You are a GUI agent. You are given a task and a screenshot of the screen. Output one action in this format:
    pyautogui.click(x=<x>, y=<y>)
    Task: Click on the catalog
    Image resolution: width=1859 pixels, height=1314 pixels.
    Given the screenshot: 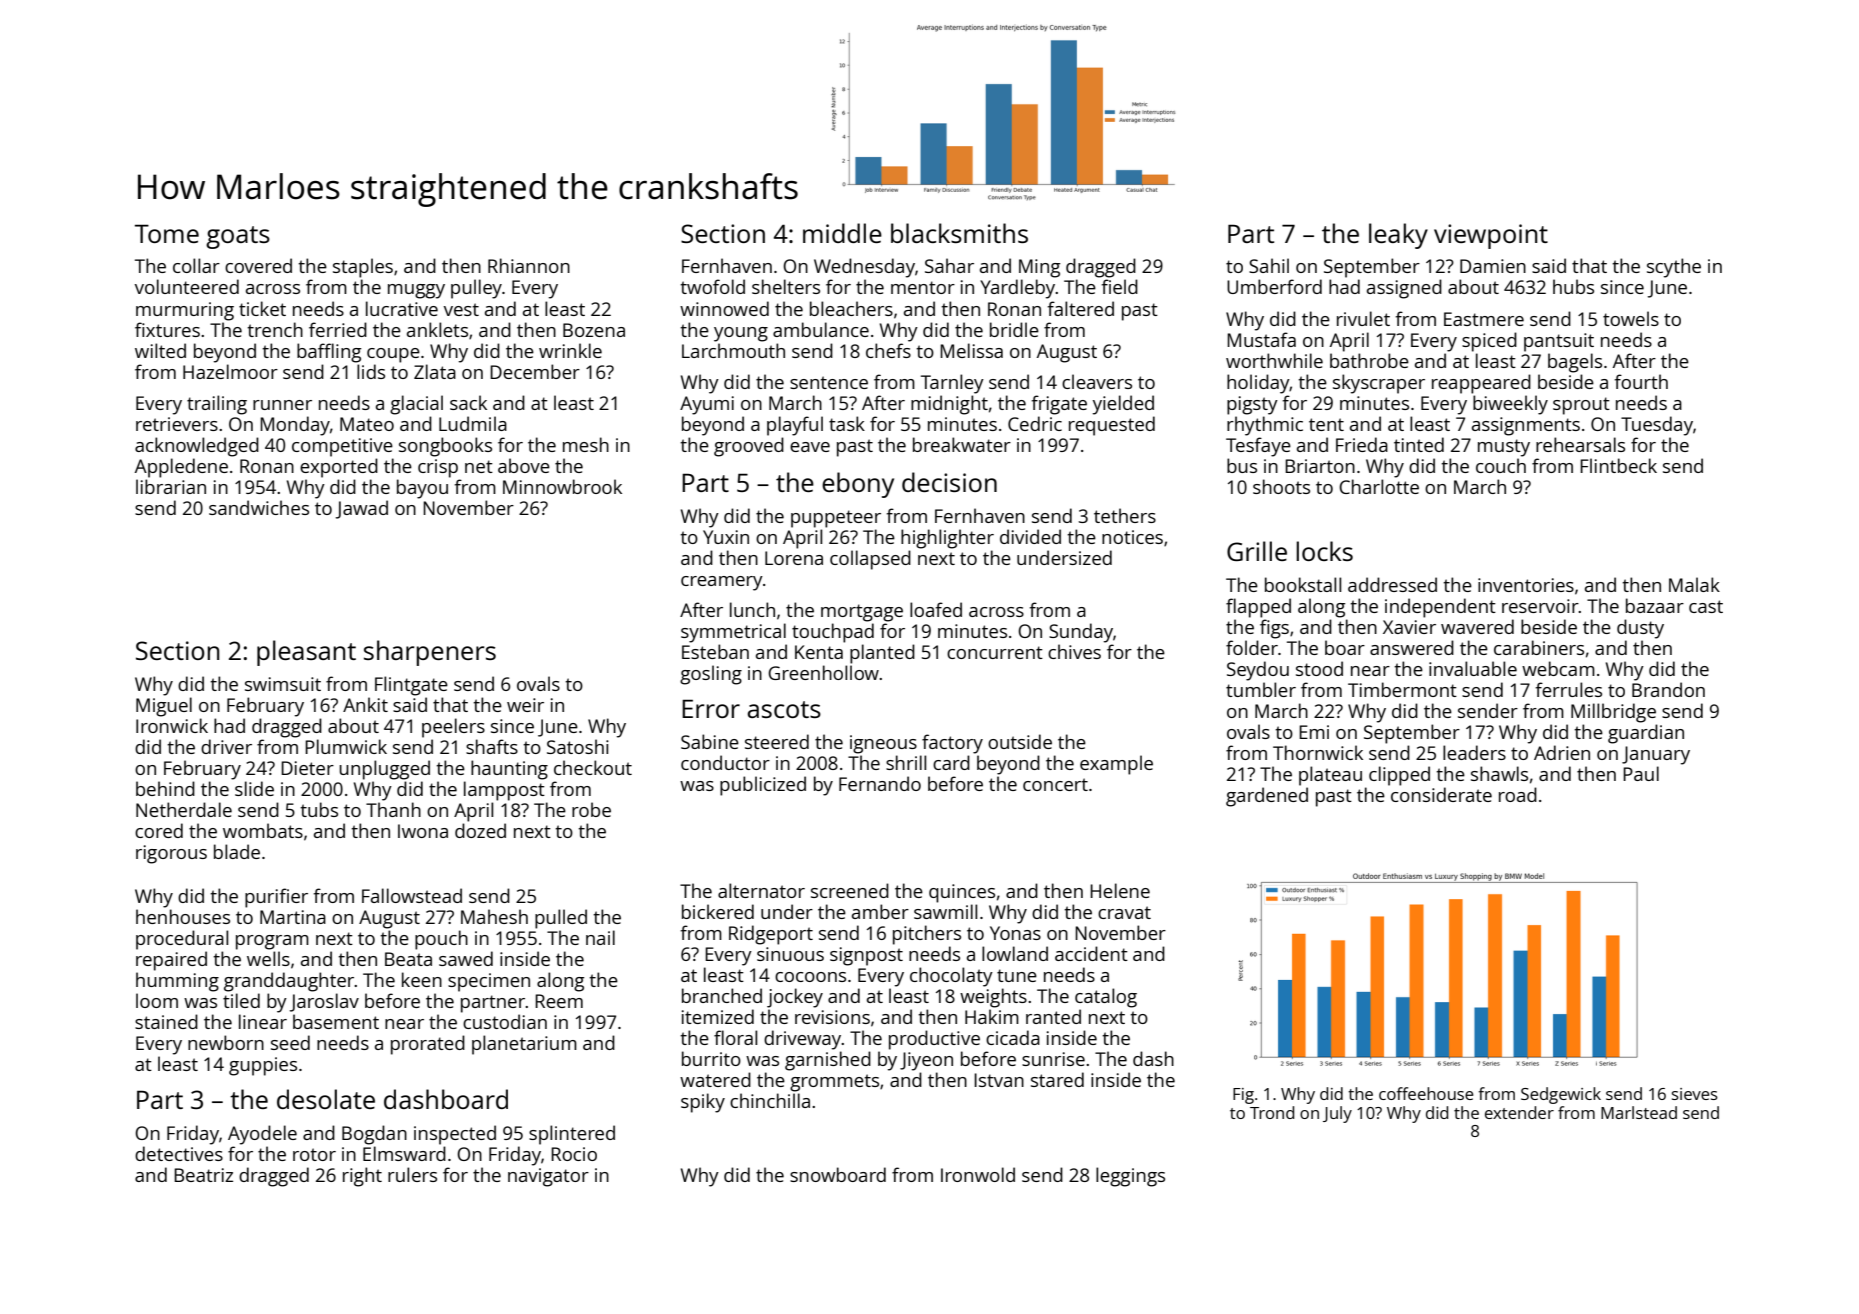 What is the action you would take?
    pyautogui.click(x=1106, y=998)
